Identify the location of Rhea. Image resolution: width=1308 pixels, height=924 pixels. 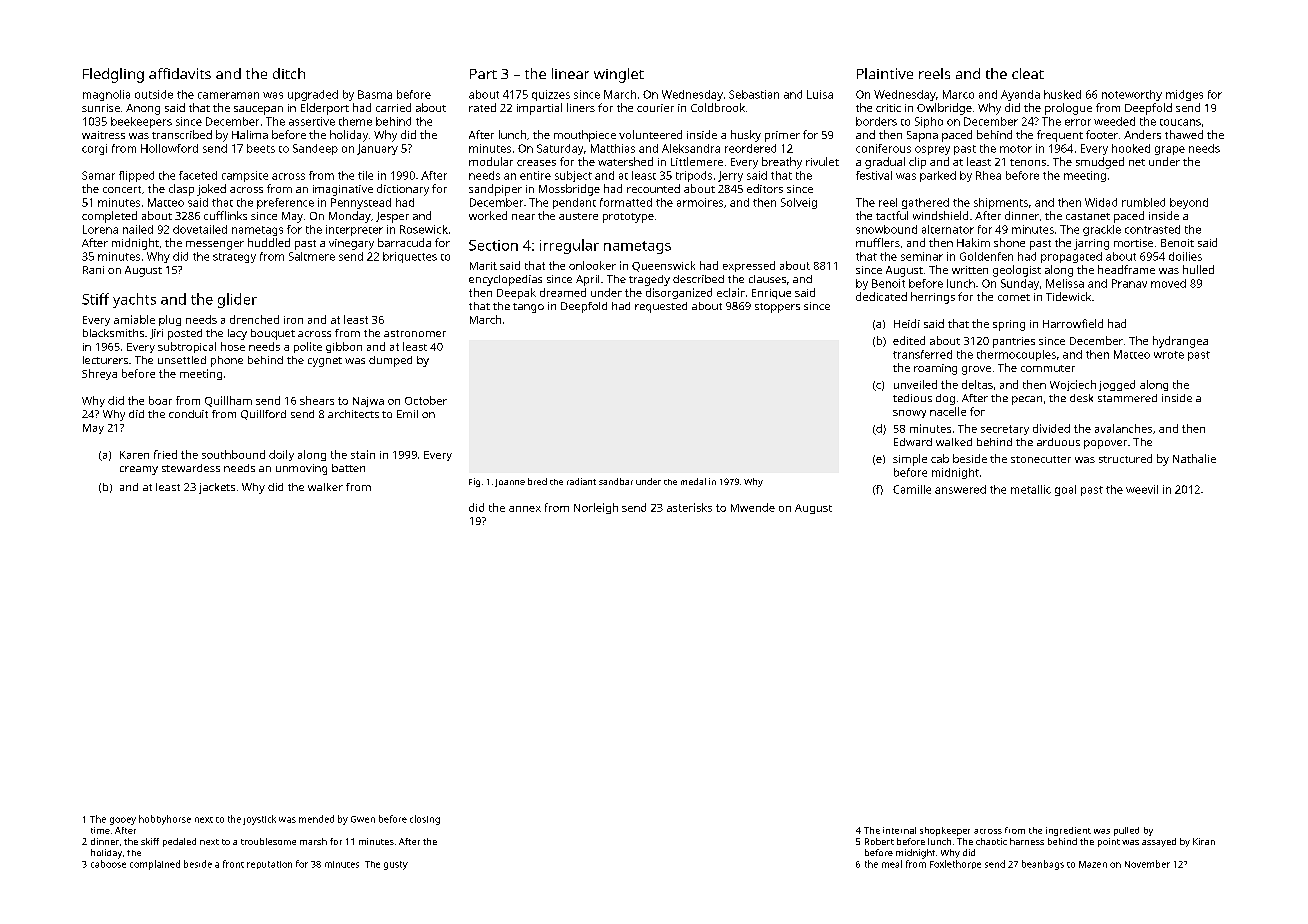
(988, 175).
